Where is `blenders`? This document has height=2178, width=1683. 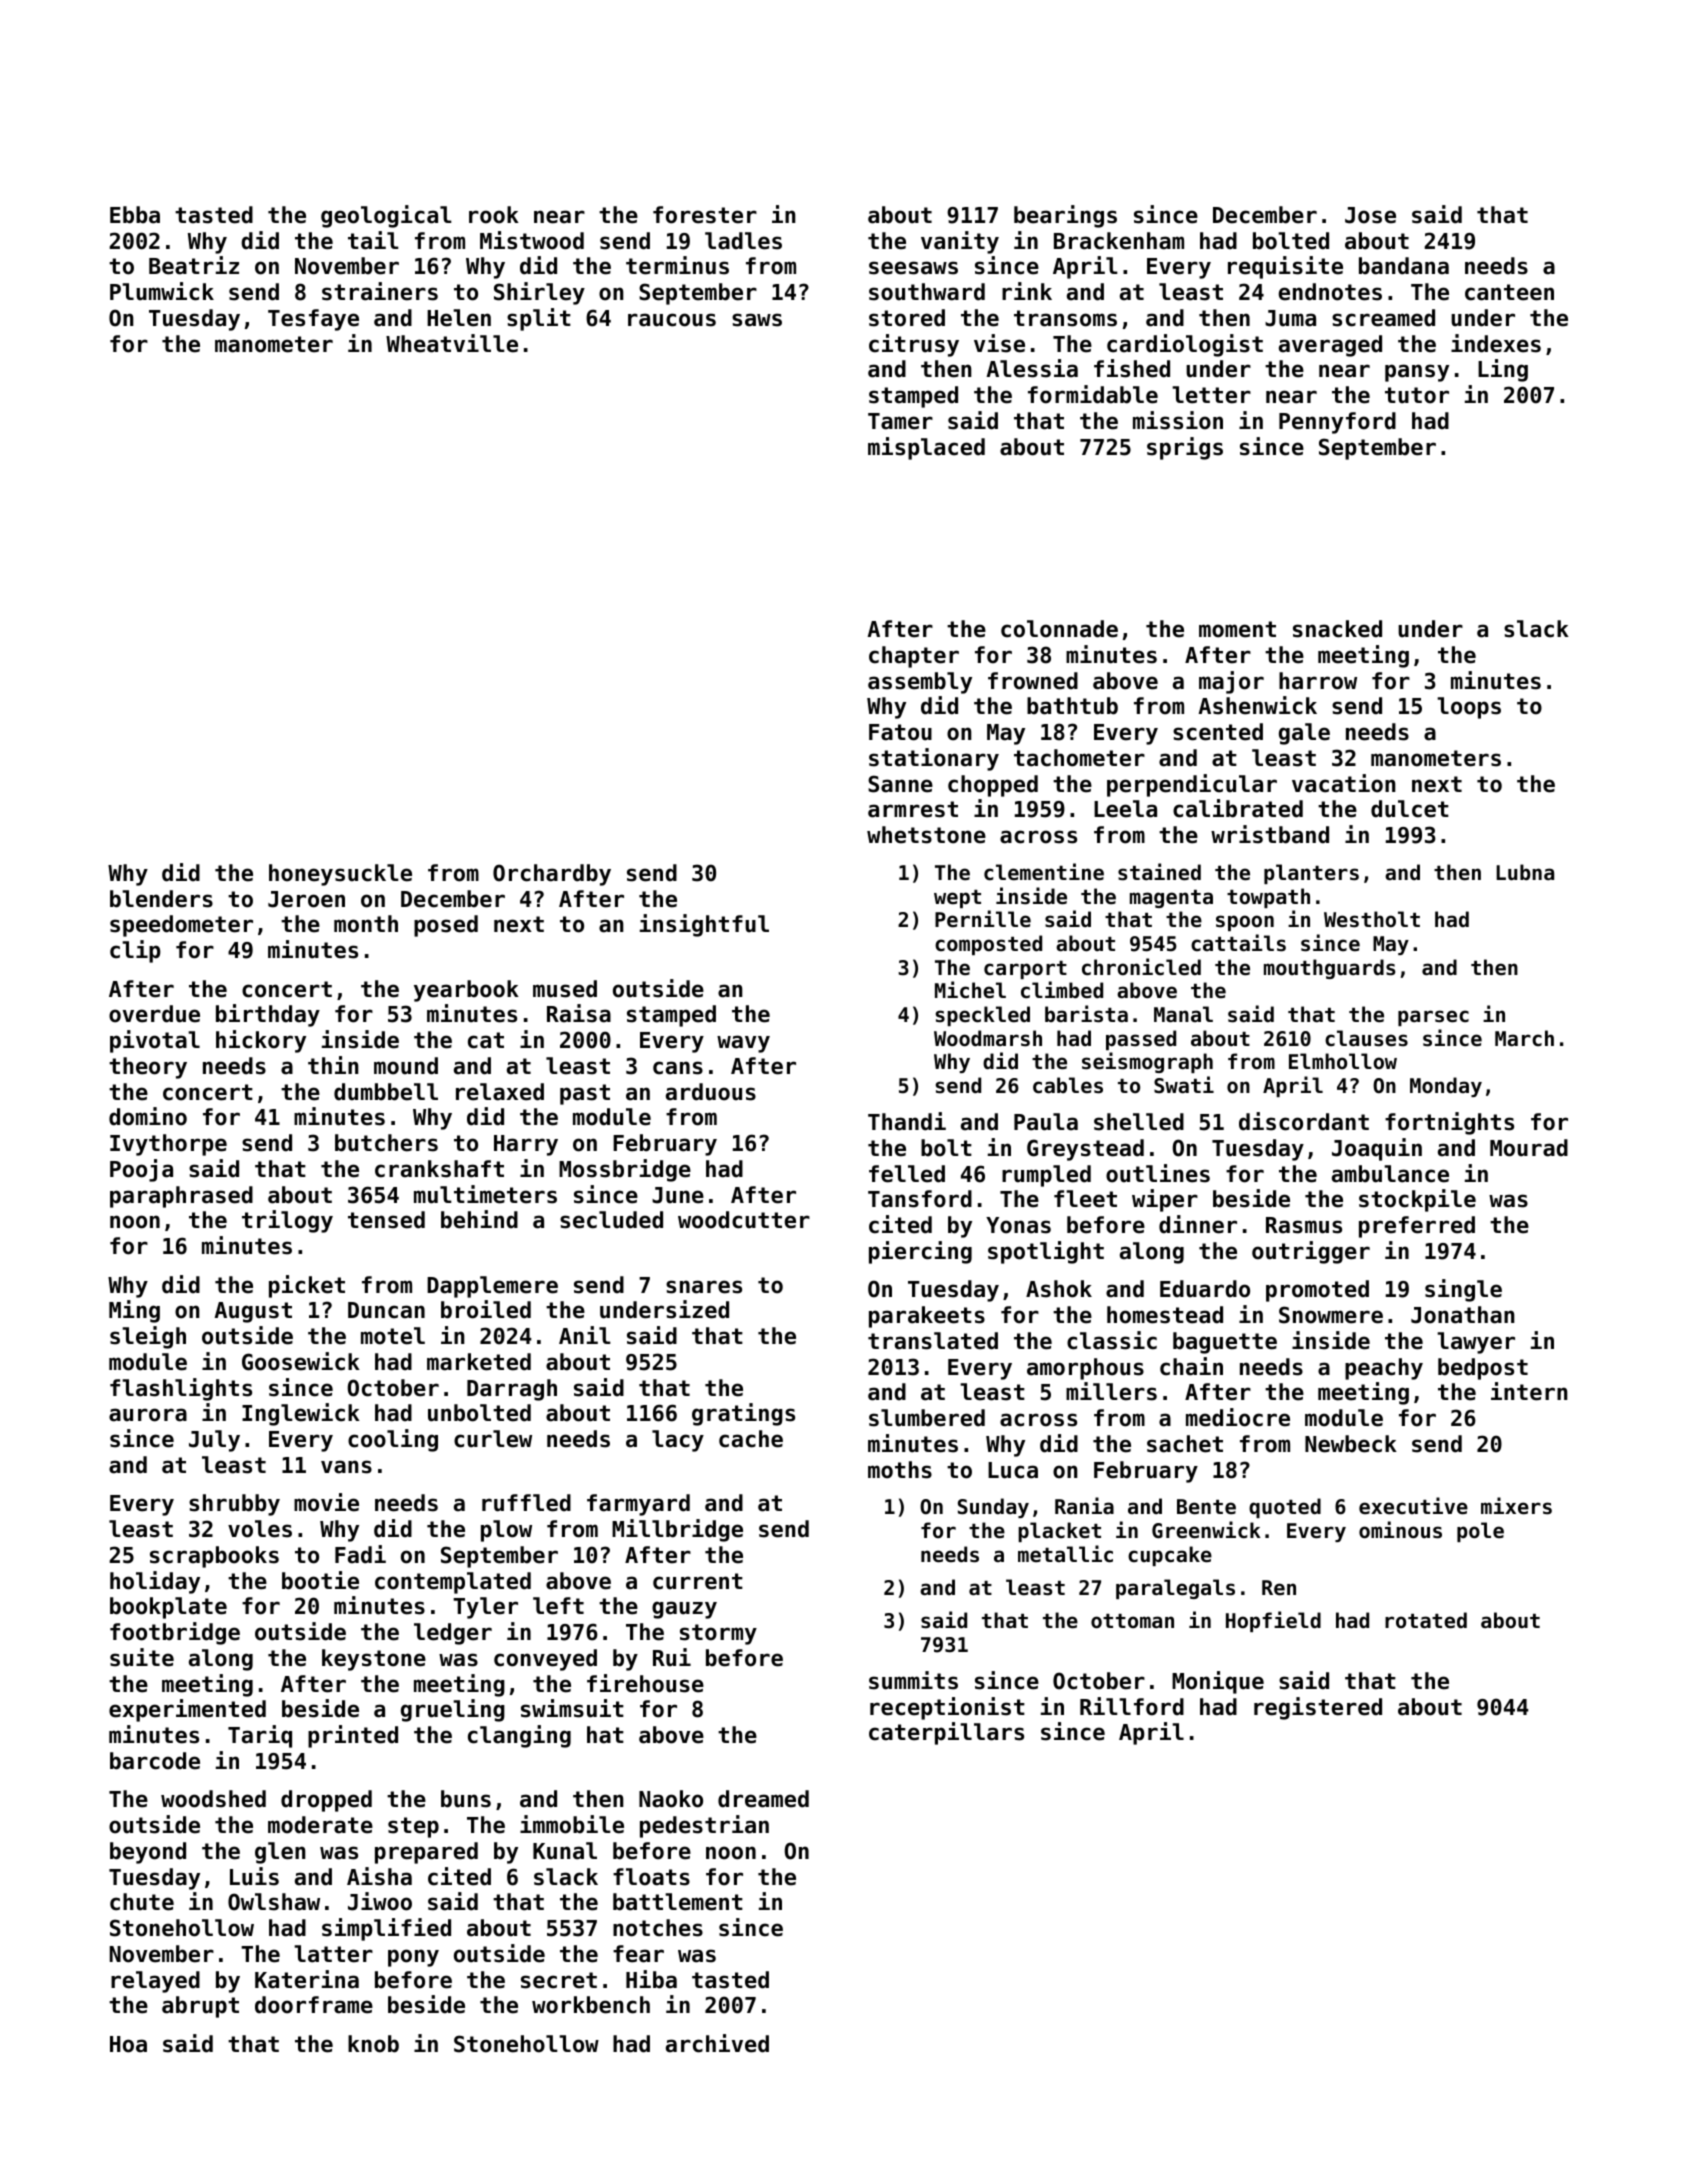 blenders is located at coordinates (161, 899).
